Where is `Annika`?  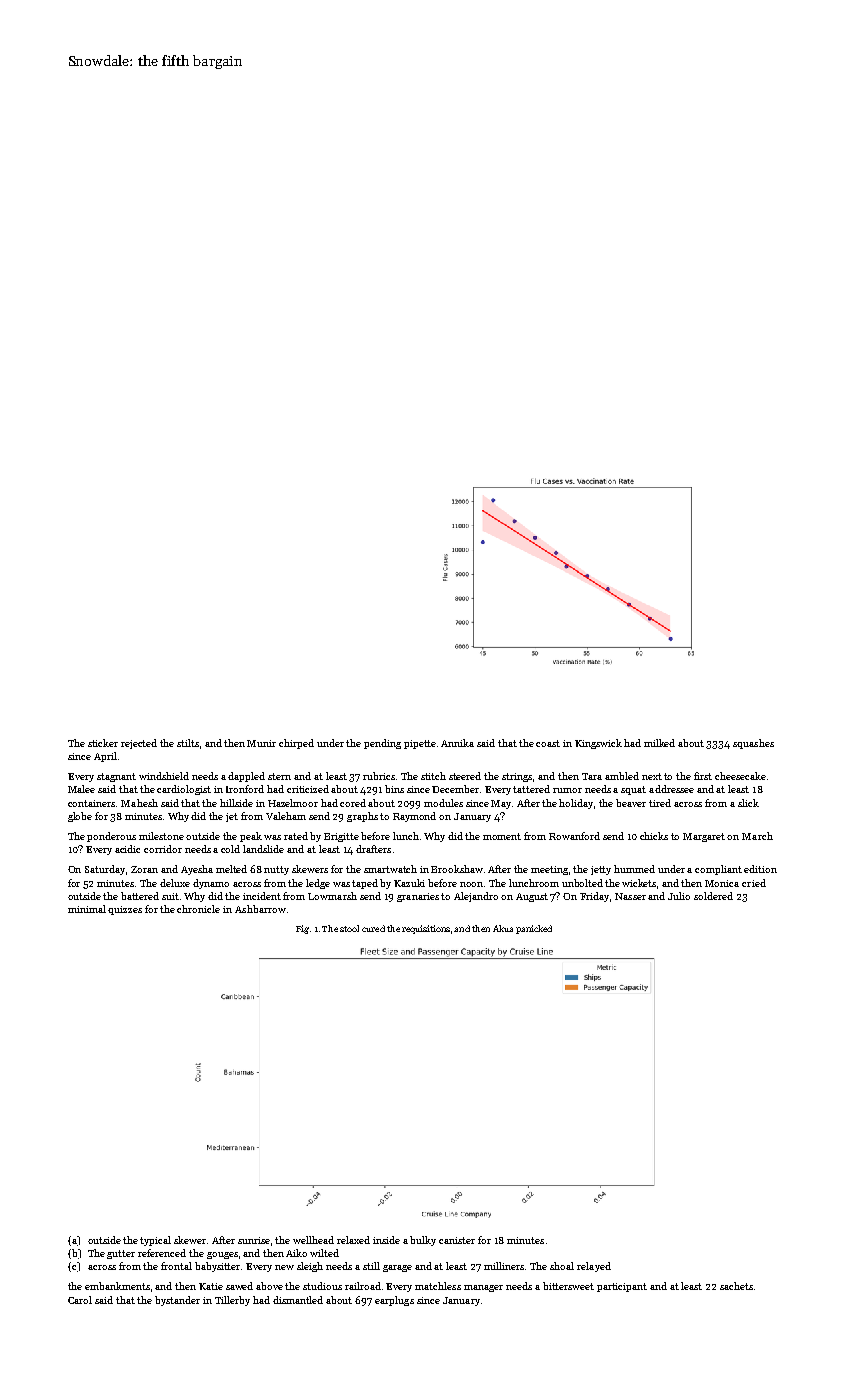 Annika is located at coordinates (457, 743).
